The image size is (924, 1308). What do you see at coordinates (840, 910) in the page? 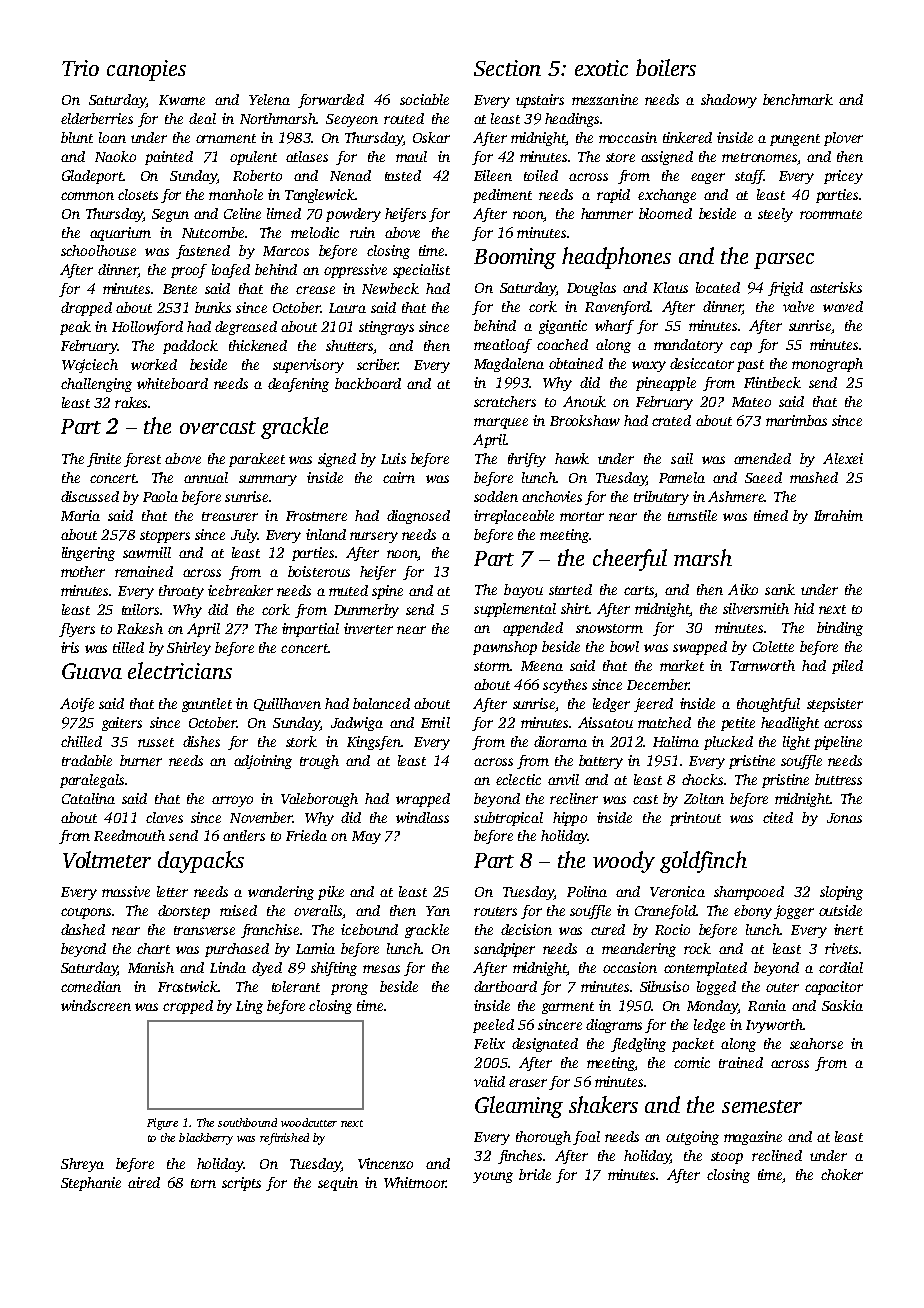
I see `outside` at bounding box center [840, 910].
